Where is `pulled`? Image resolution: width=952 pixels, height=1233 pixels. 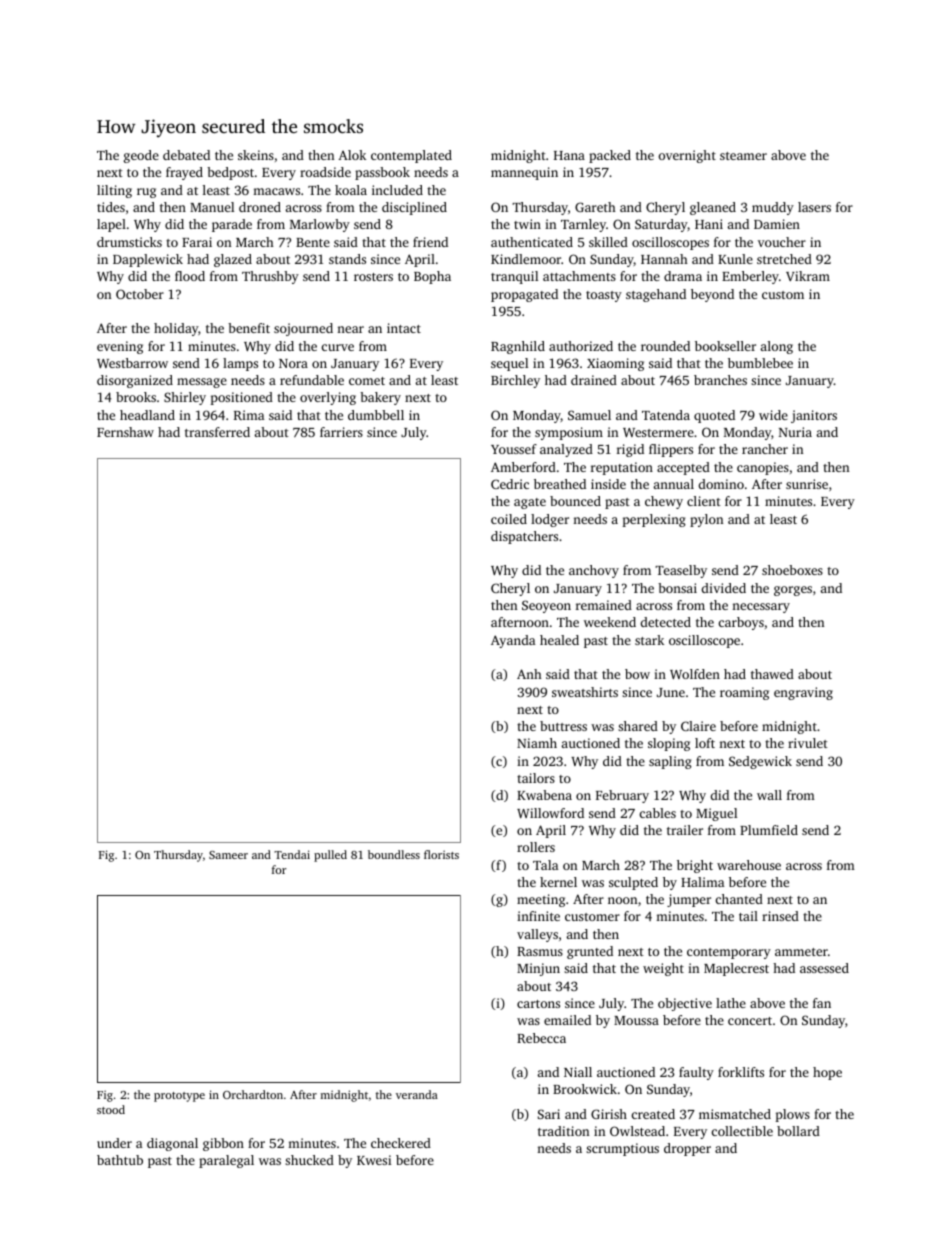
pulled is located at coordinates (330, 856).
